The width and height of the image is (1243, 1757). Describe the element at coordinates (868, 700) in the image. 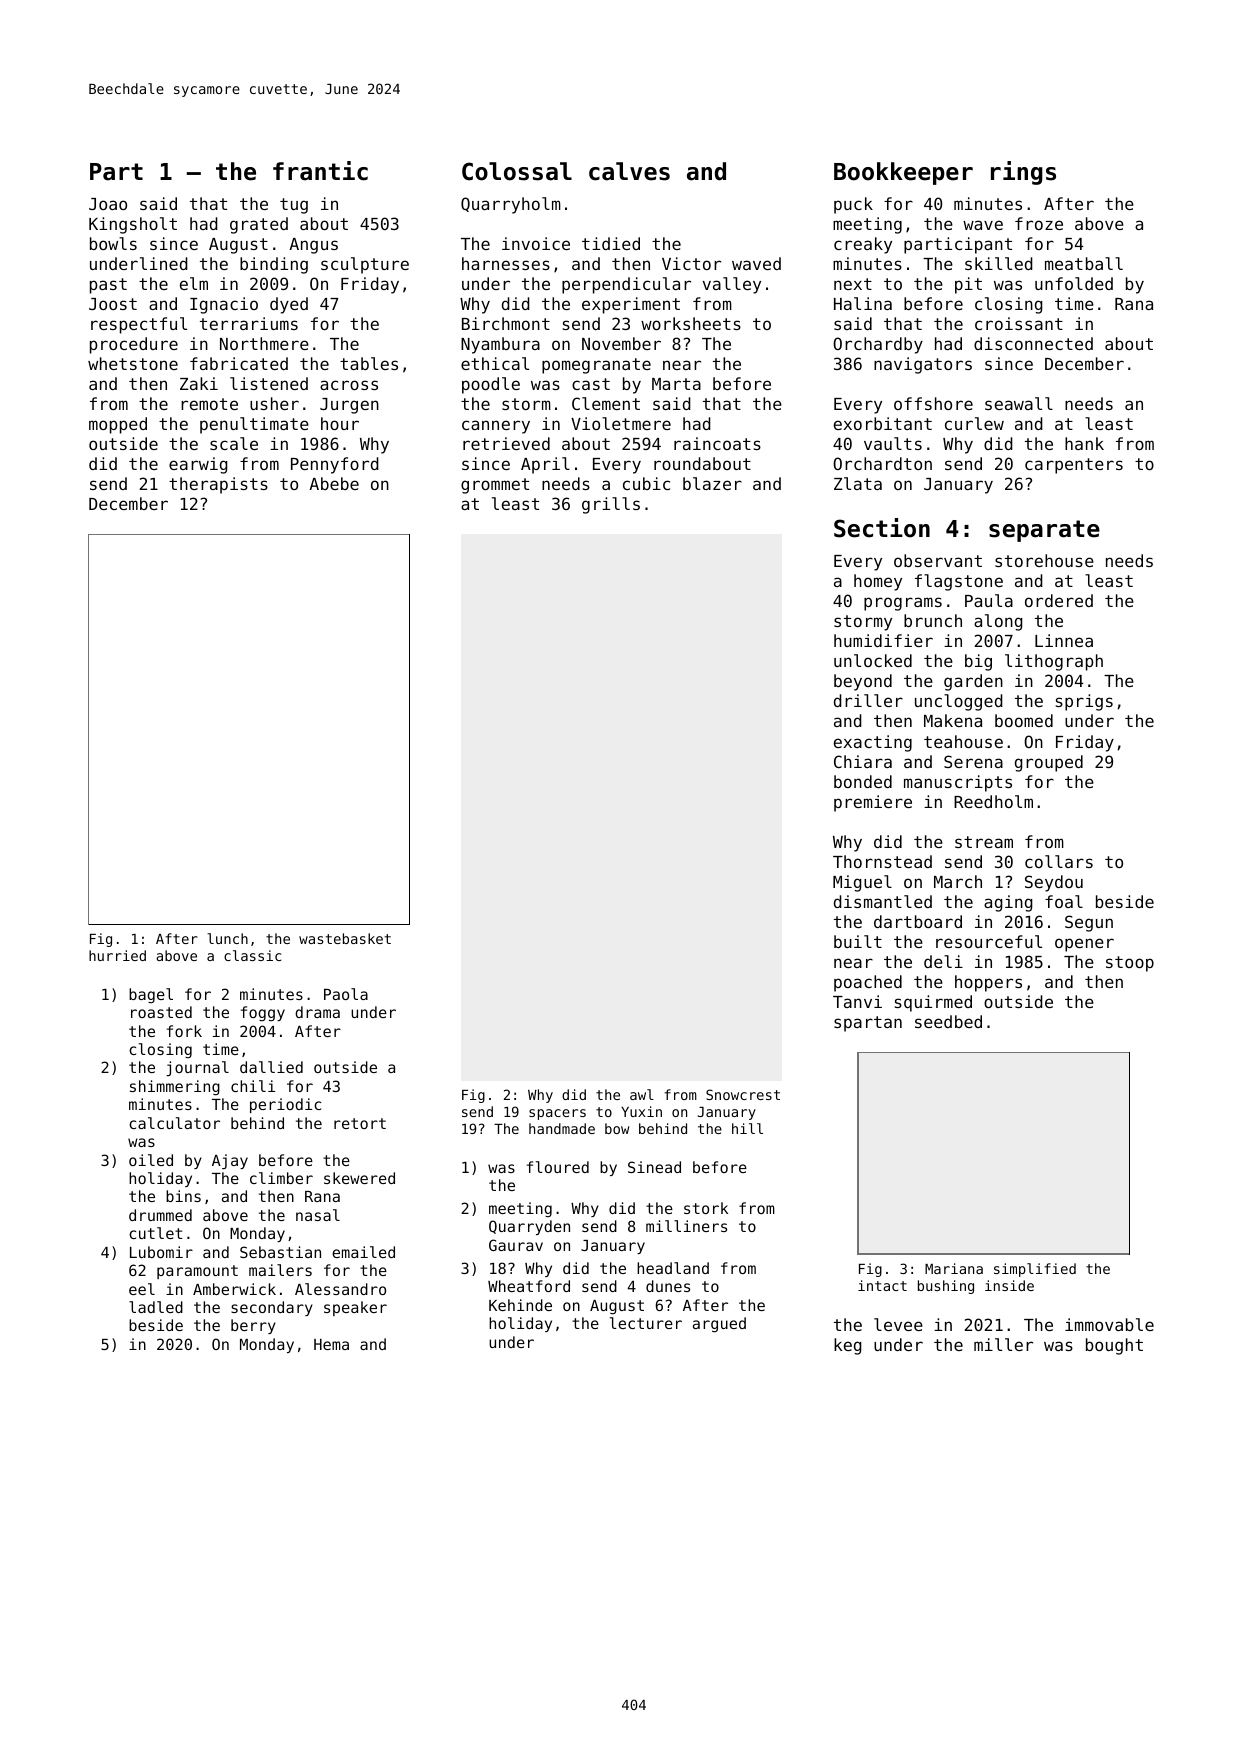

I see `driller` at that location.
